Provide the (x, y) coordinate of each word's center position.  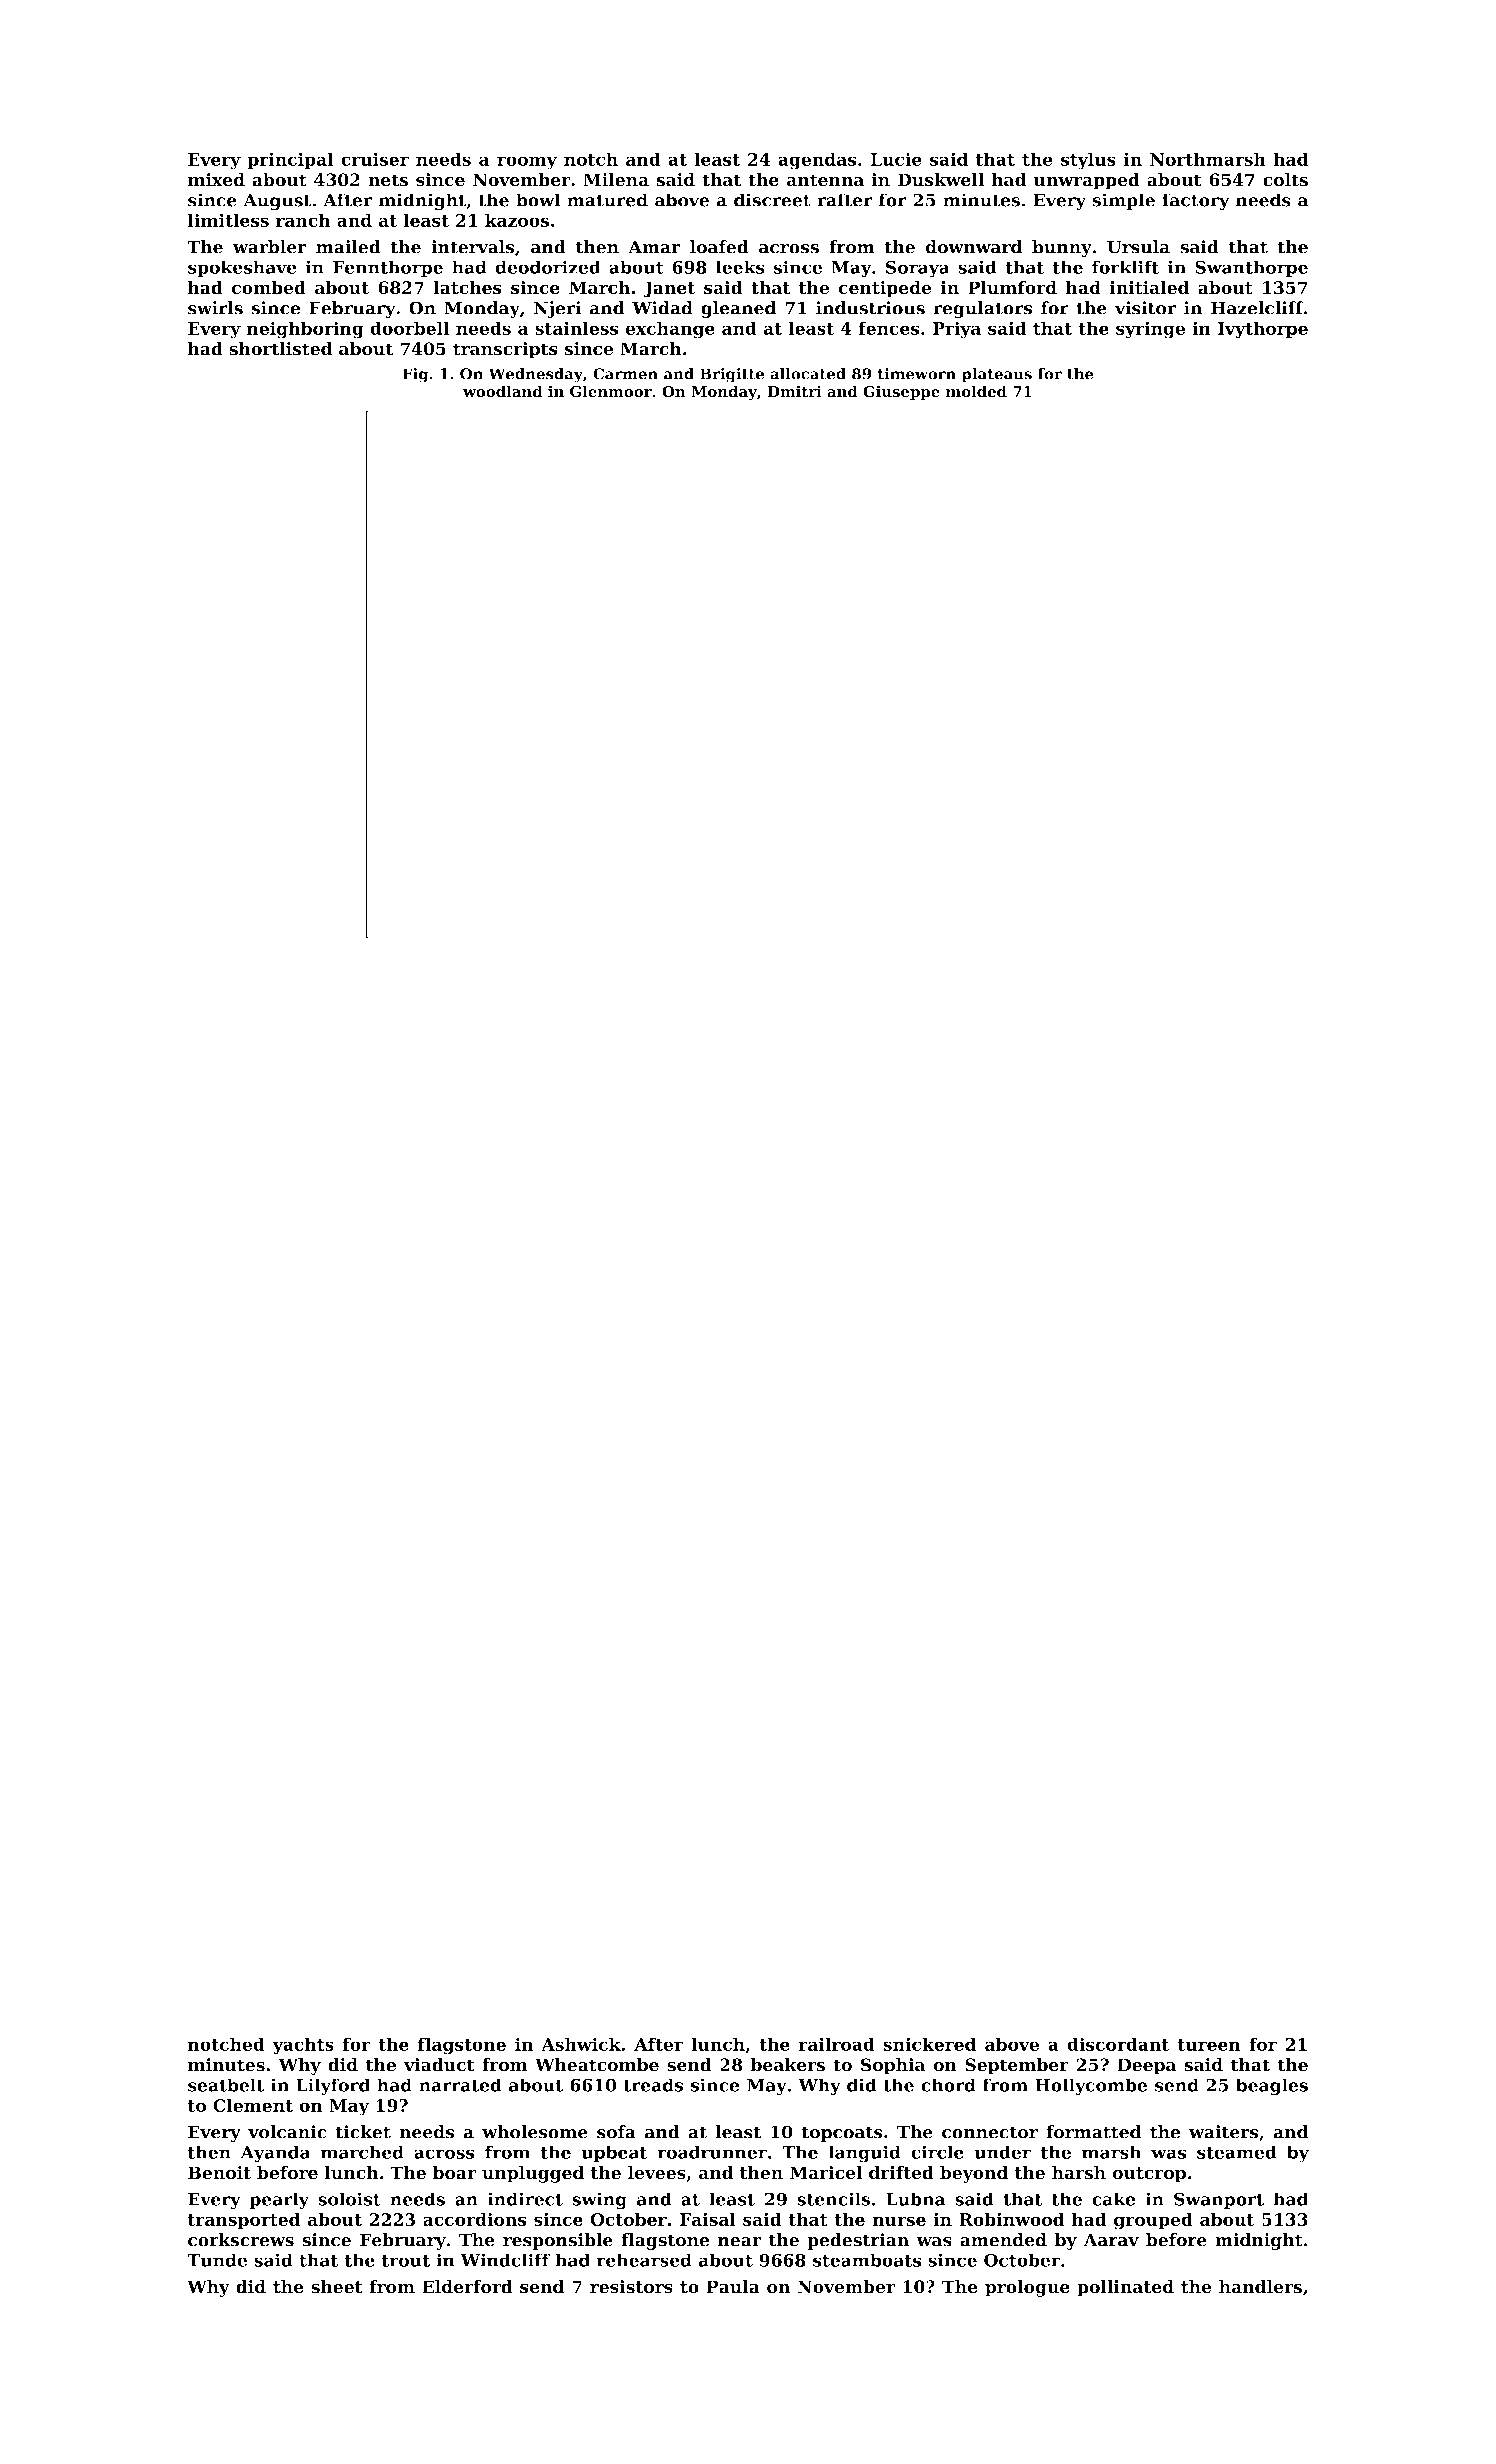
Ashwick (581, 2044)
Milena (616, 180)
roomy (527, 163)
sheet (337, 2287)
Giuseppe (901, 392)
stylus (1088, 161)
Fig (415, 375)
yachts (303, 2046)
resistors (631, 2287)
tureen (1209, 2045)
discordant (1118, 2044)
